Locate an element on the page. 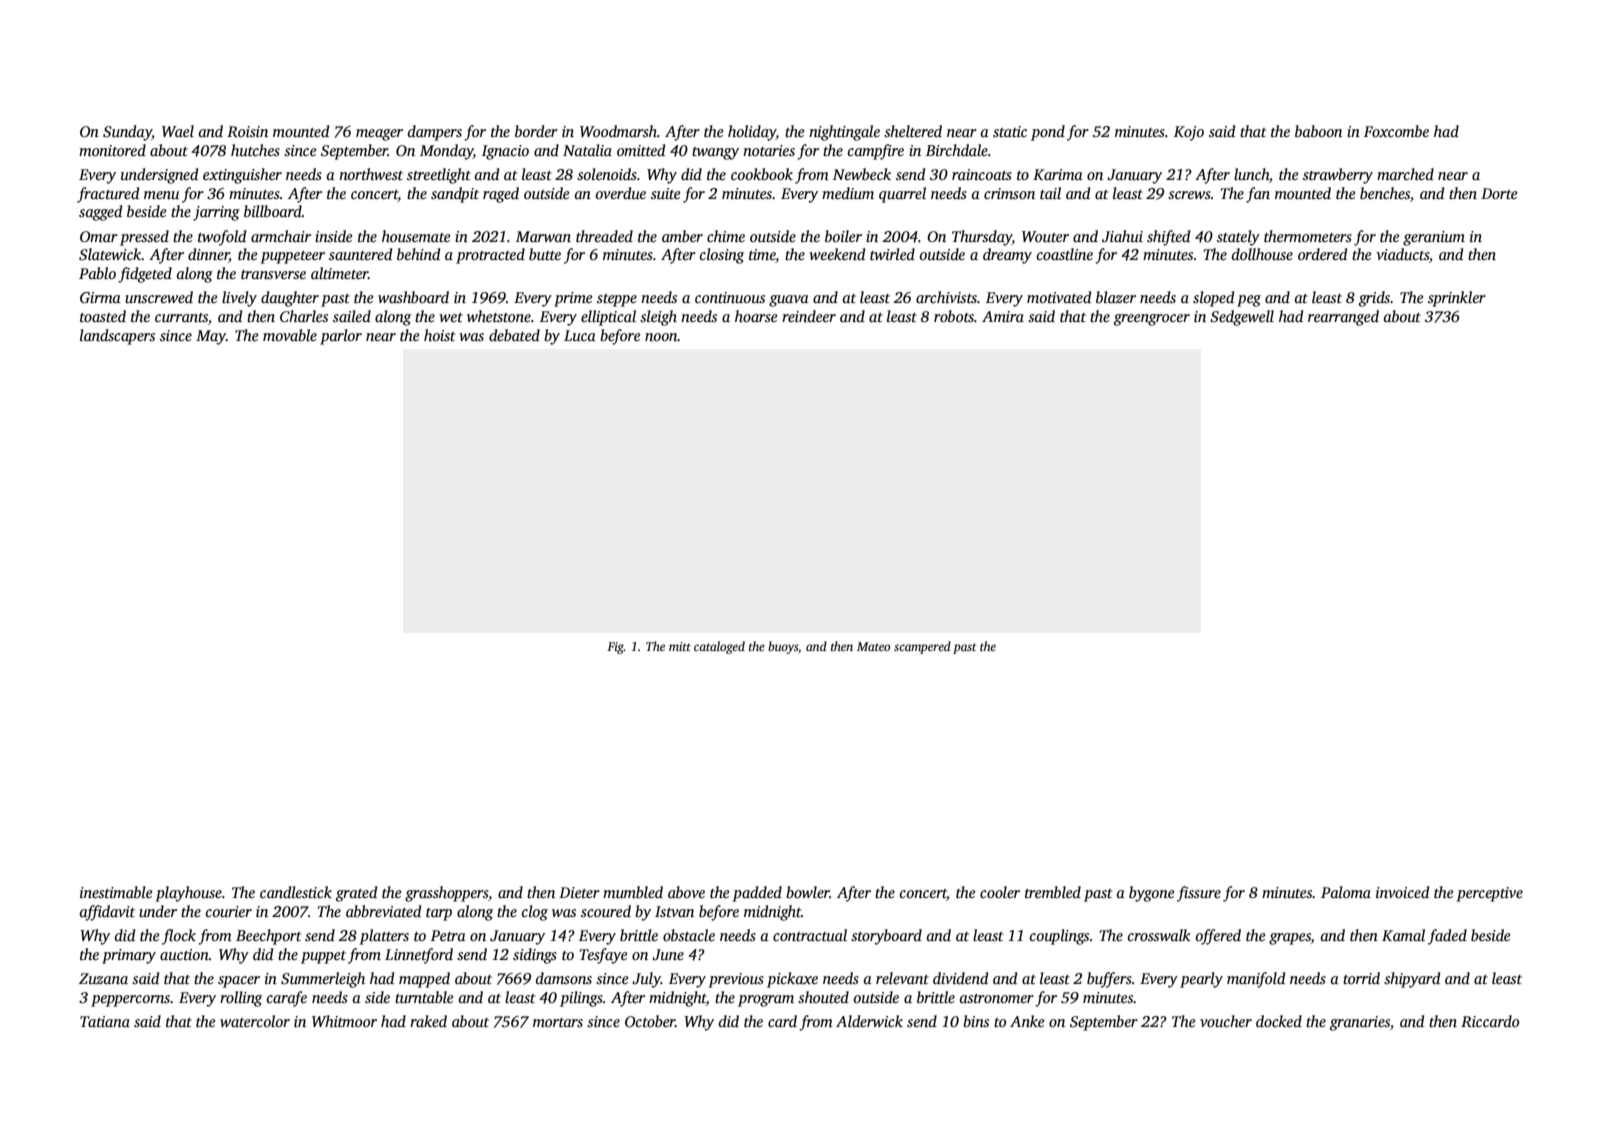  menu is located at coordinates (161, 195).
